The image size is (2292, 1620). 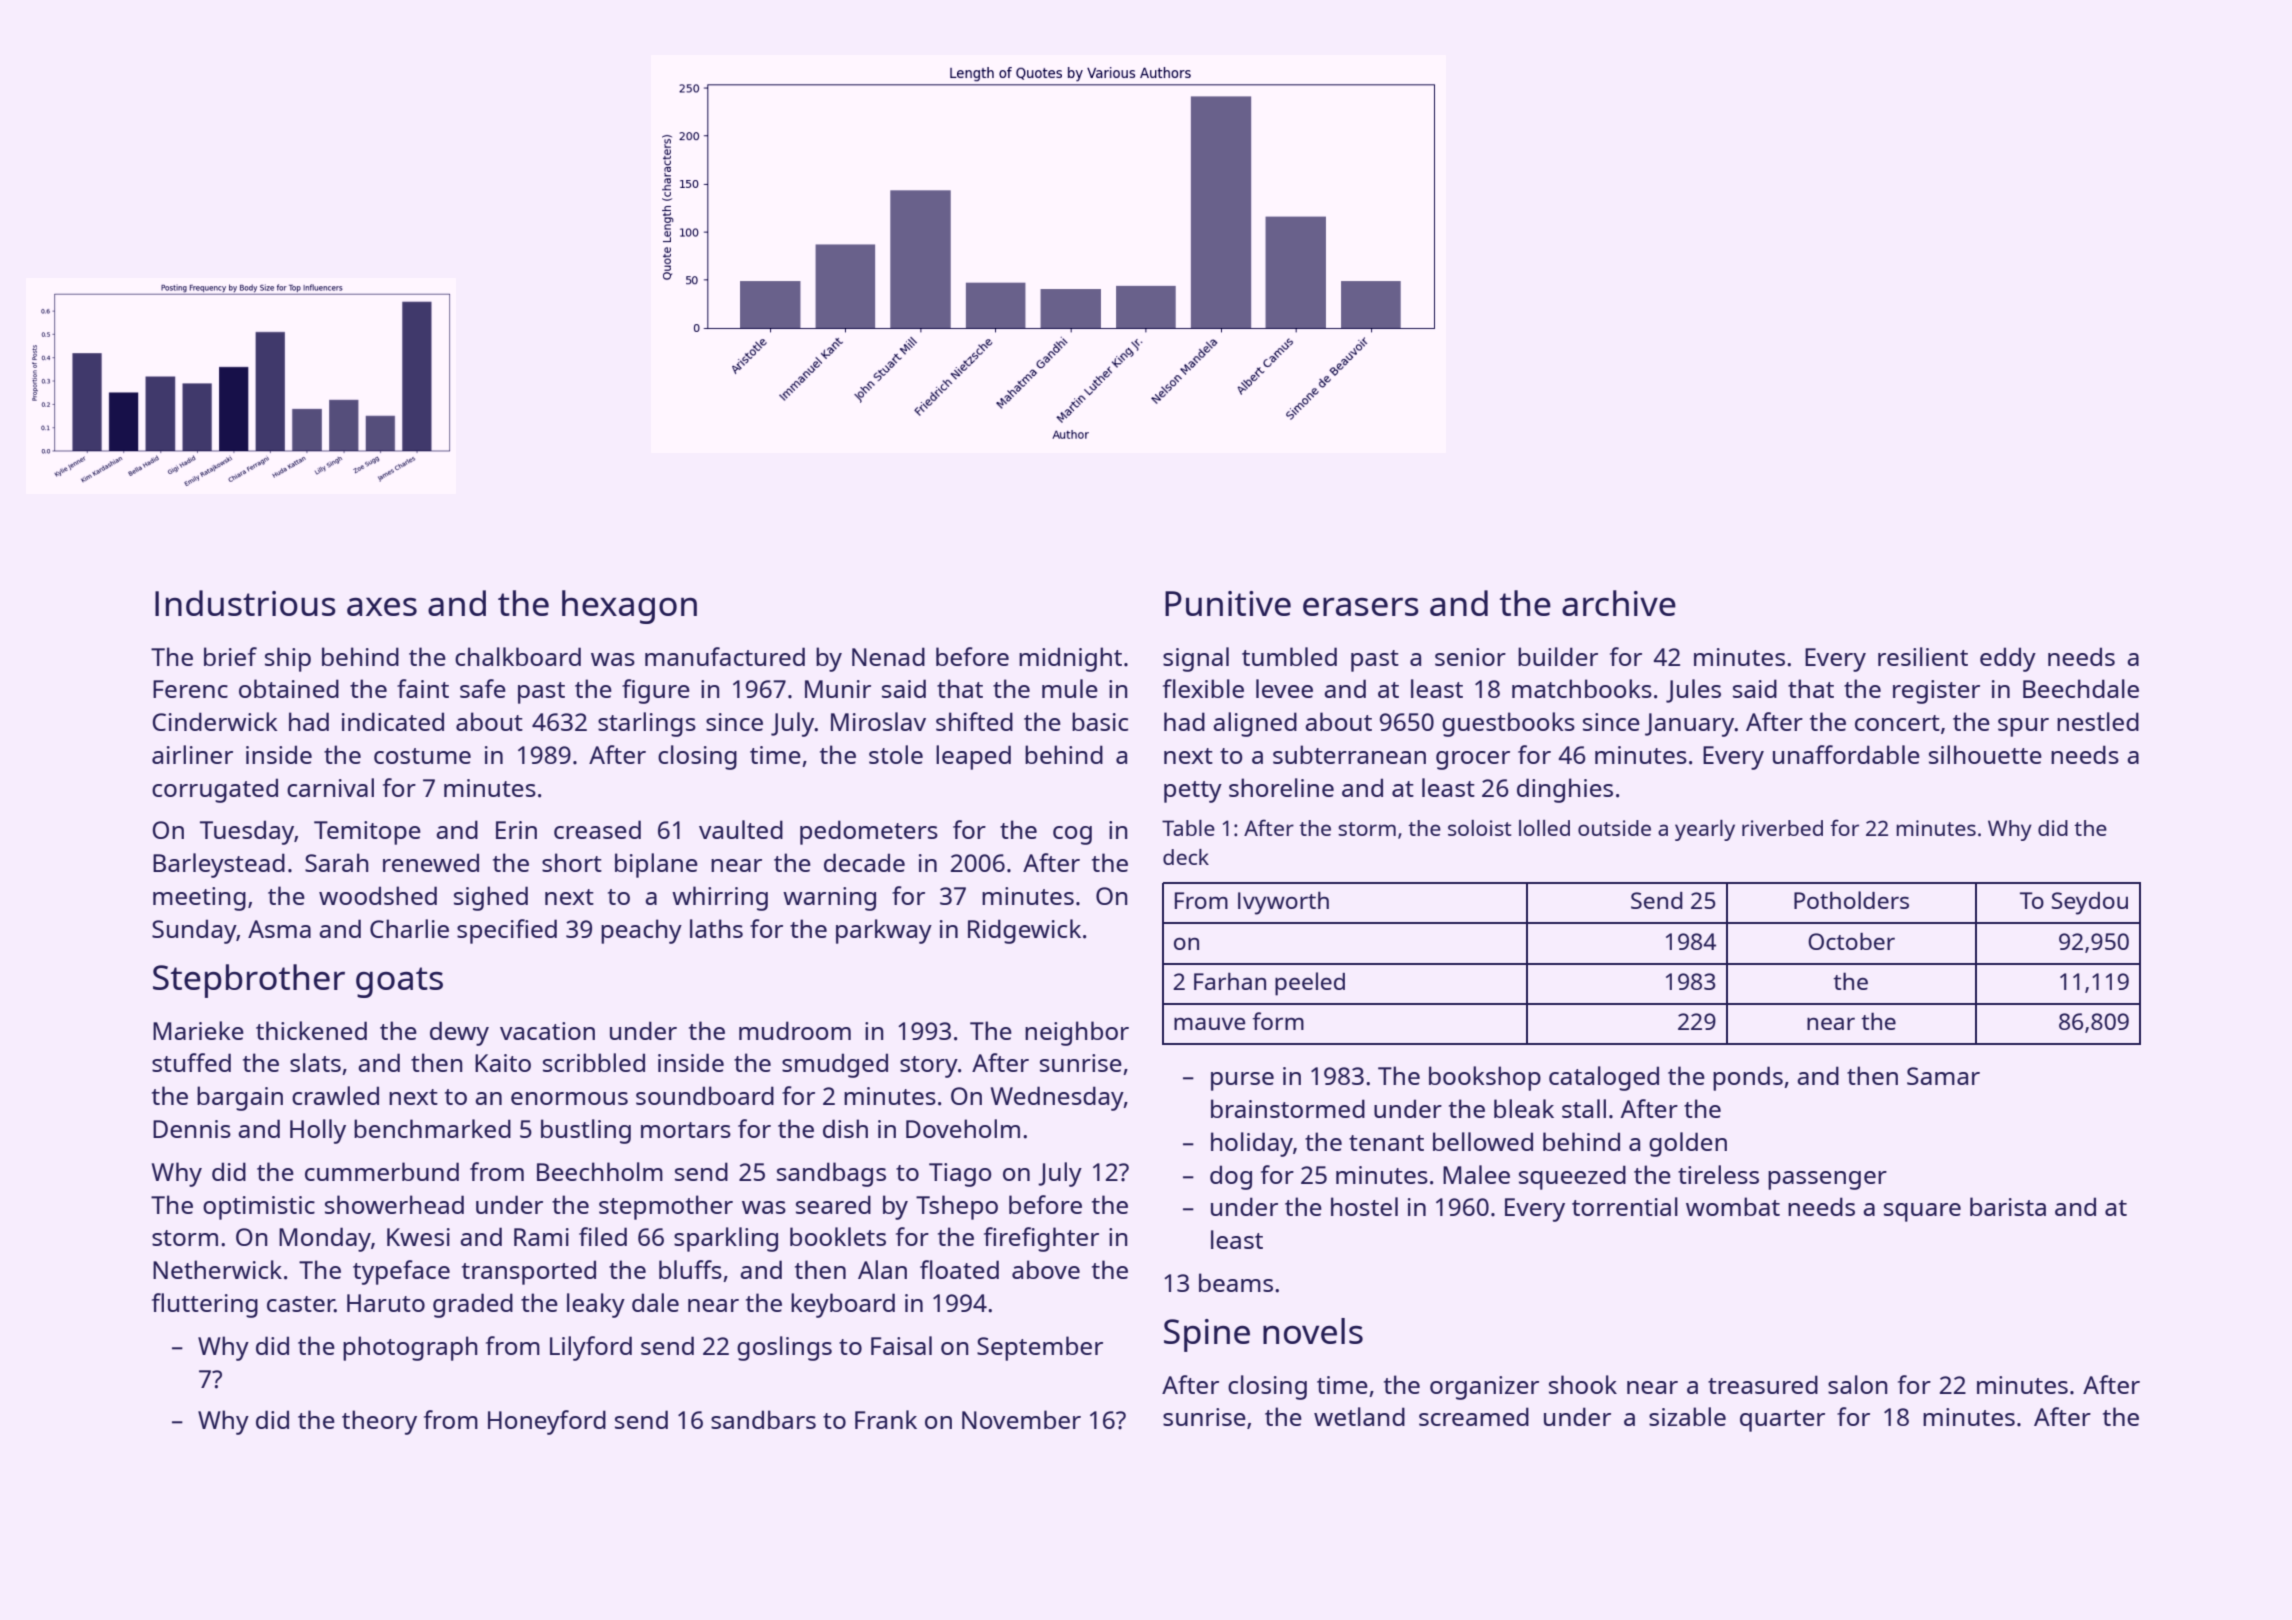 I want to click on Honeyford, so click(x=547, y=1422).
